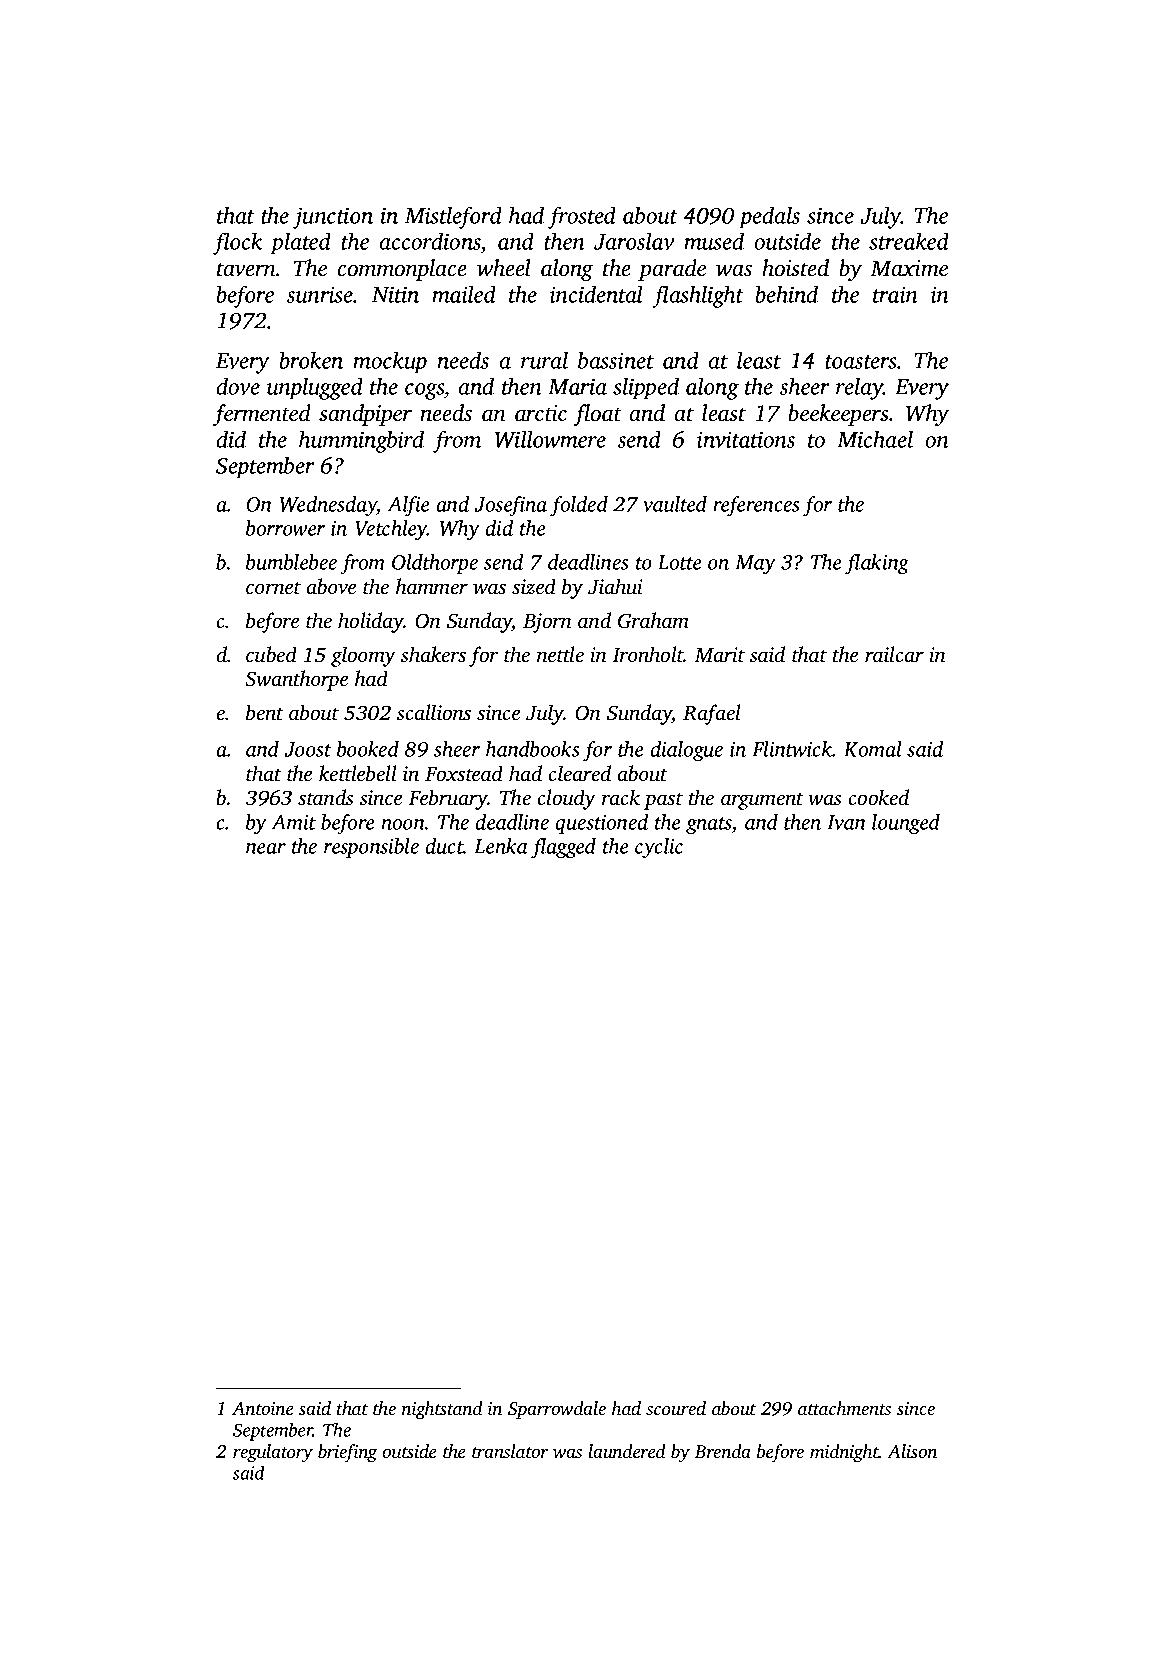  I want to click on dialogue, so click(686, 751).
